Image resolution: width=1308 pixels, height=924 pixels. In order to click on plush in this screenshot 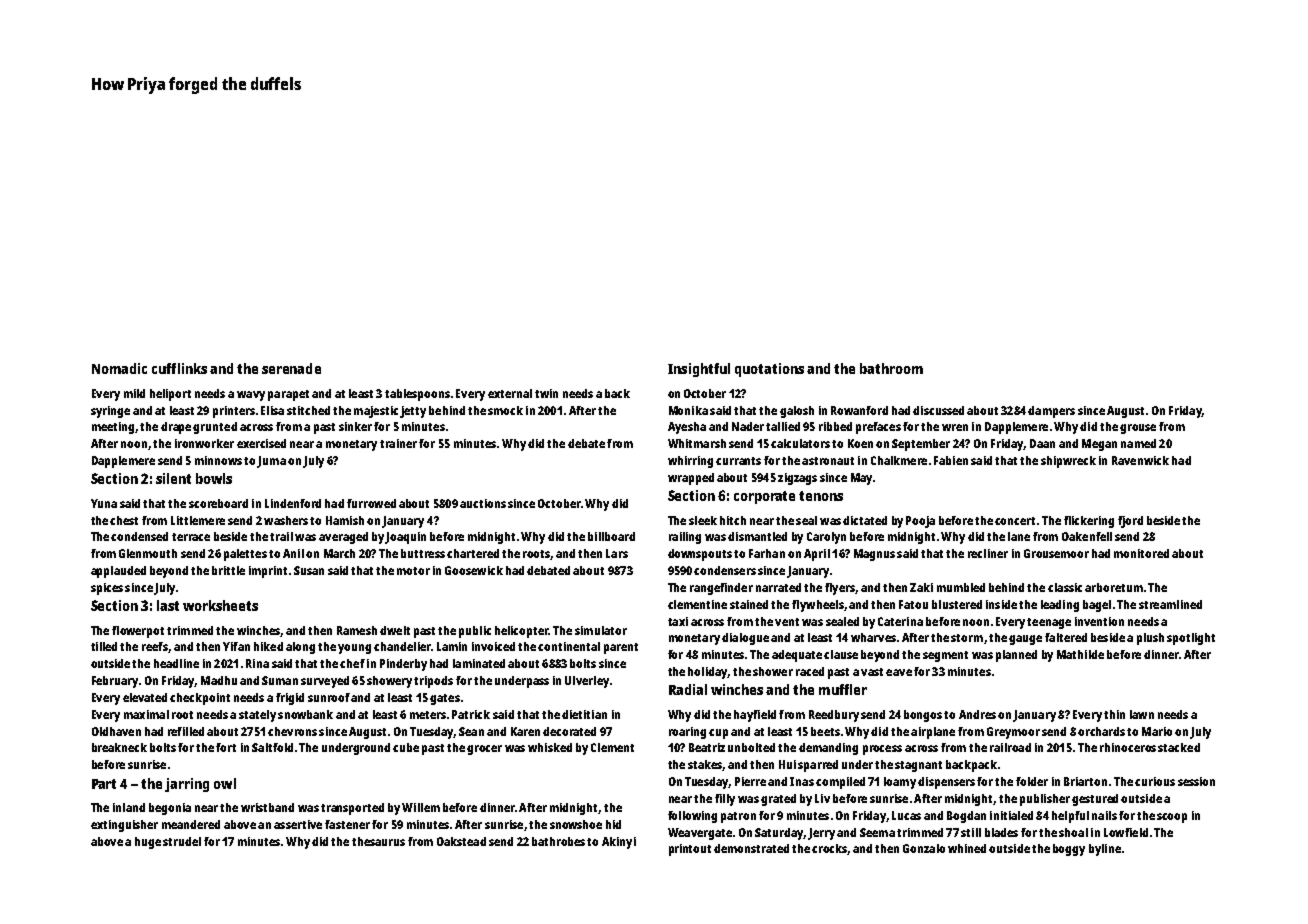, I will do `click(1150, 639)`.
